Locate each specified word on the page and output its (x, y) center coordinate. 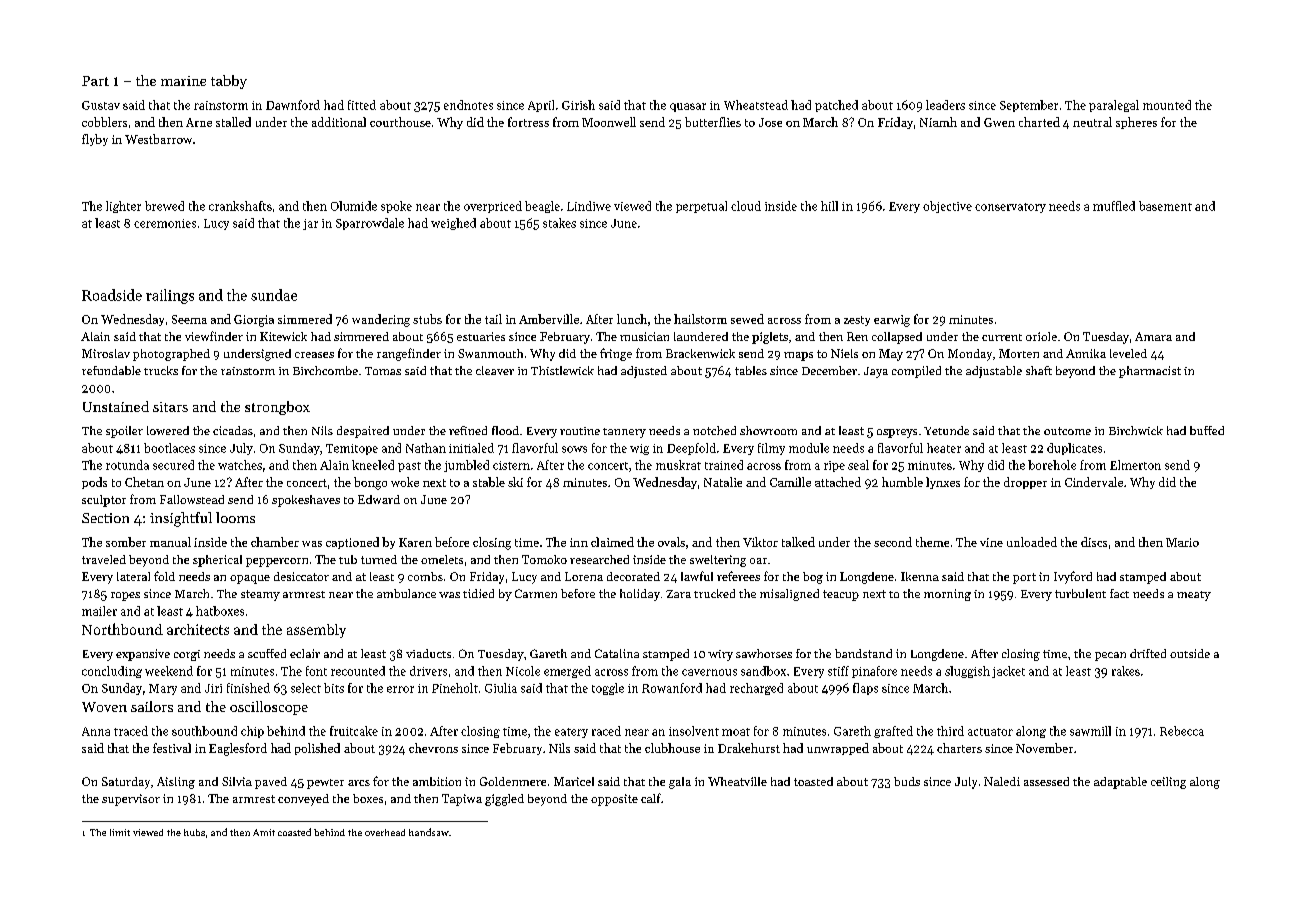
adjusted (644, 372)
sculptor (104, 501)
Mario (1182, 542)
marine (183, 81)
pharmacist (1150, 372)
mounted (1167, 105)
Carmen (536, 593)
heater (944, 448)
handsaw (429, 832)
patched (836, 106)
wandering (381, 320)
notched (714, 430)
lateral (133, 576)
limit (120, 832)
